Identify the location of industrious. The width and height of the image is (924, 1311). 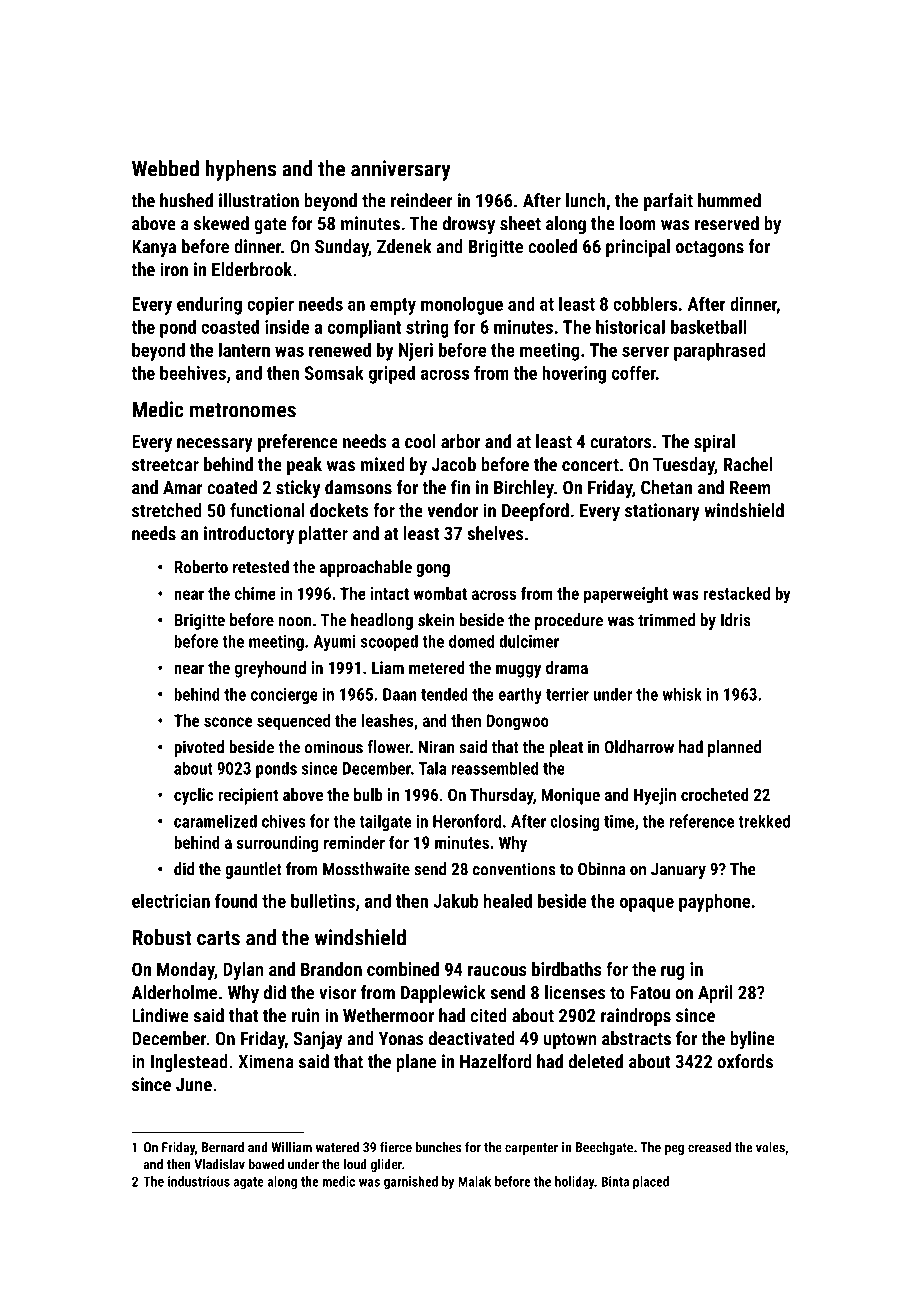
(199, 1181).
